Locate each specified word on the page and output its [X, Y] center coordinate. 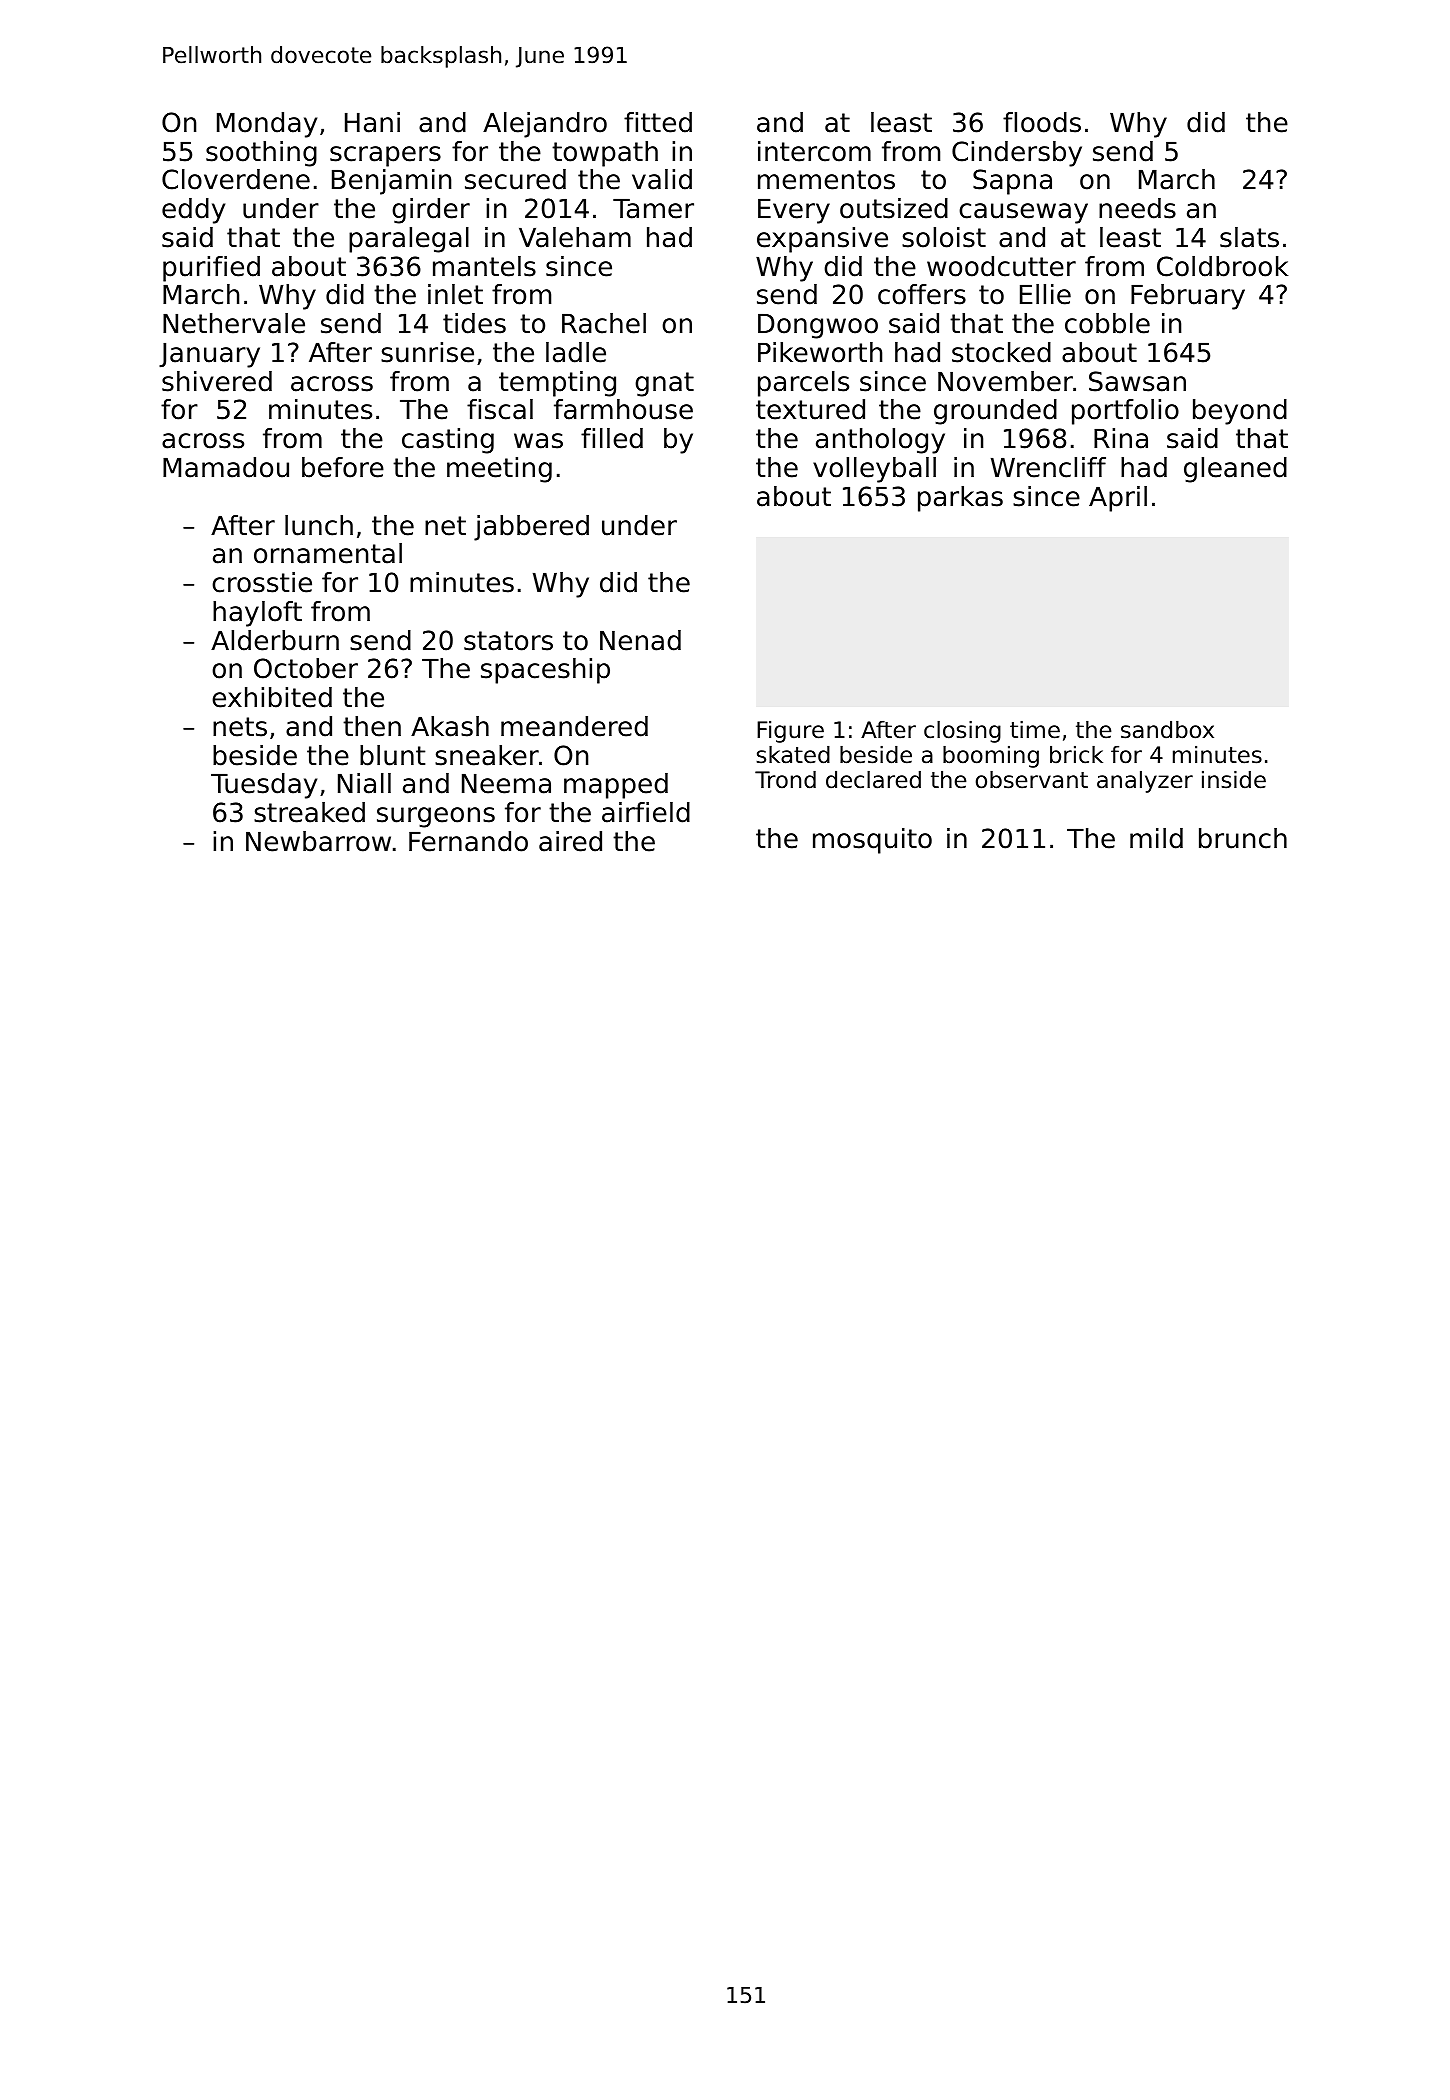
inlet [455, 294]
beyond [1240, 412]
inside [1234, 780]
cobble [1107, 323]
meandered [574, 726]
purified [211, 269]
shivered [217, 381]
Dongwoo [818, 326]
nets [240, 727]
